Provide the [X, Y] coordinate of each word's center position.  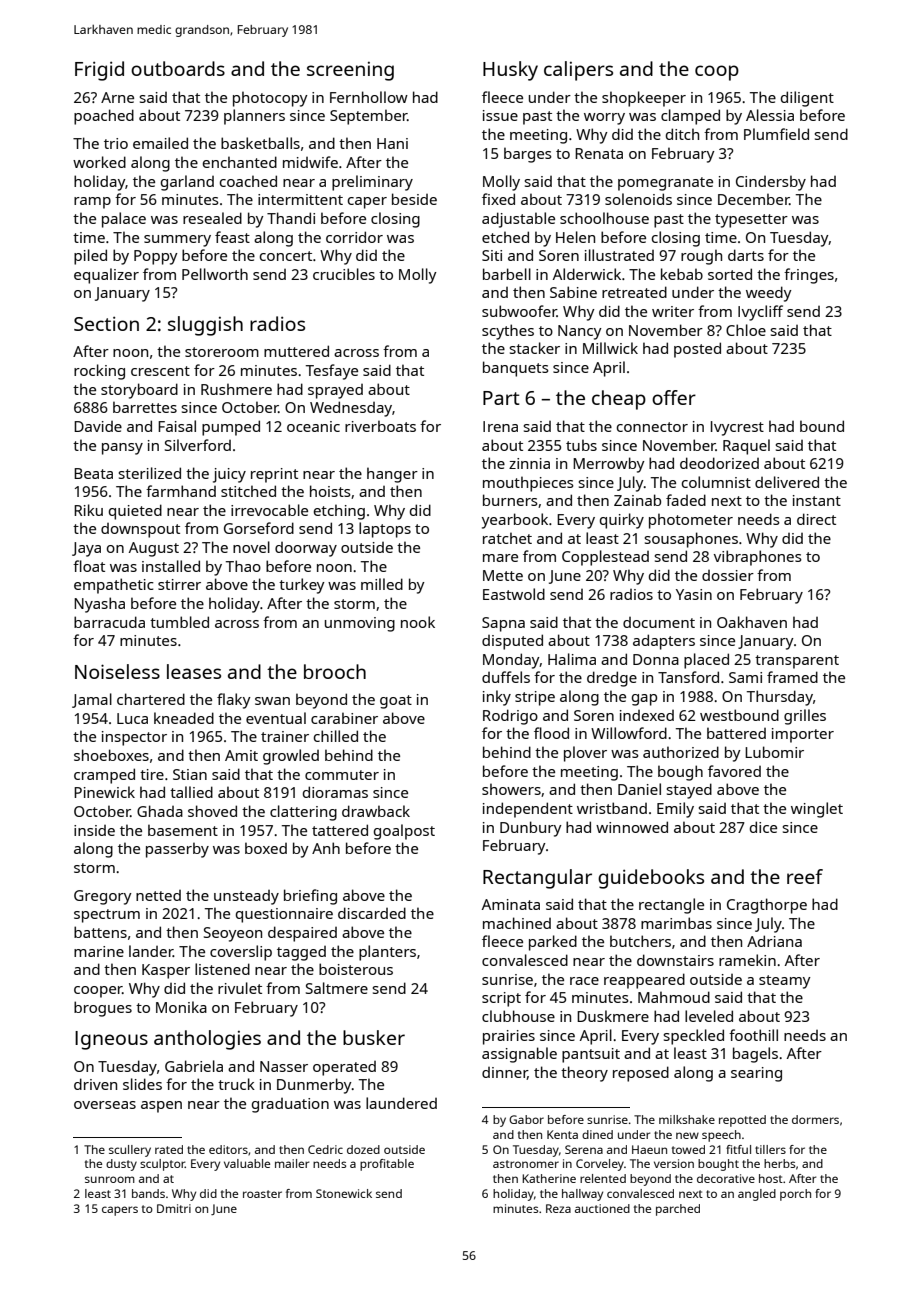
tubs [581, 445]
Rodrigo [510, 717]
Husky [510, 71]
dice [763, 827]
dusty [121, 1165]
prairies [509, 1037]
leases [194, 671]
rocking [99, 372]
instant [817, 500]
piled [90, 257]
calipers [578, 71]
